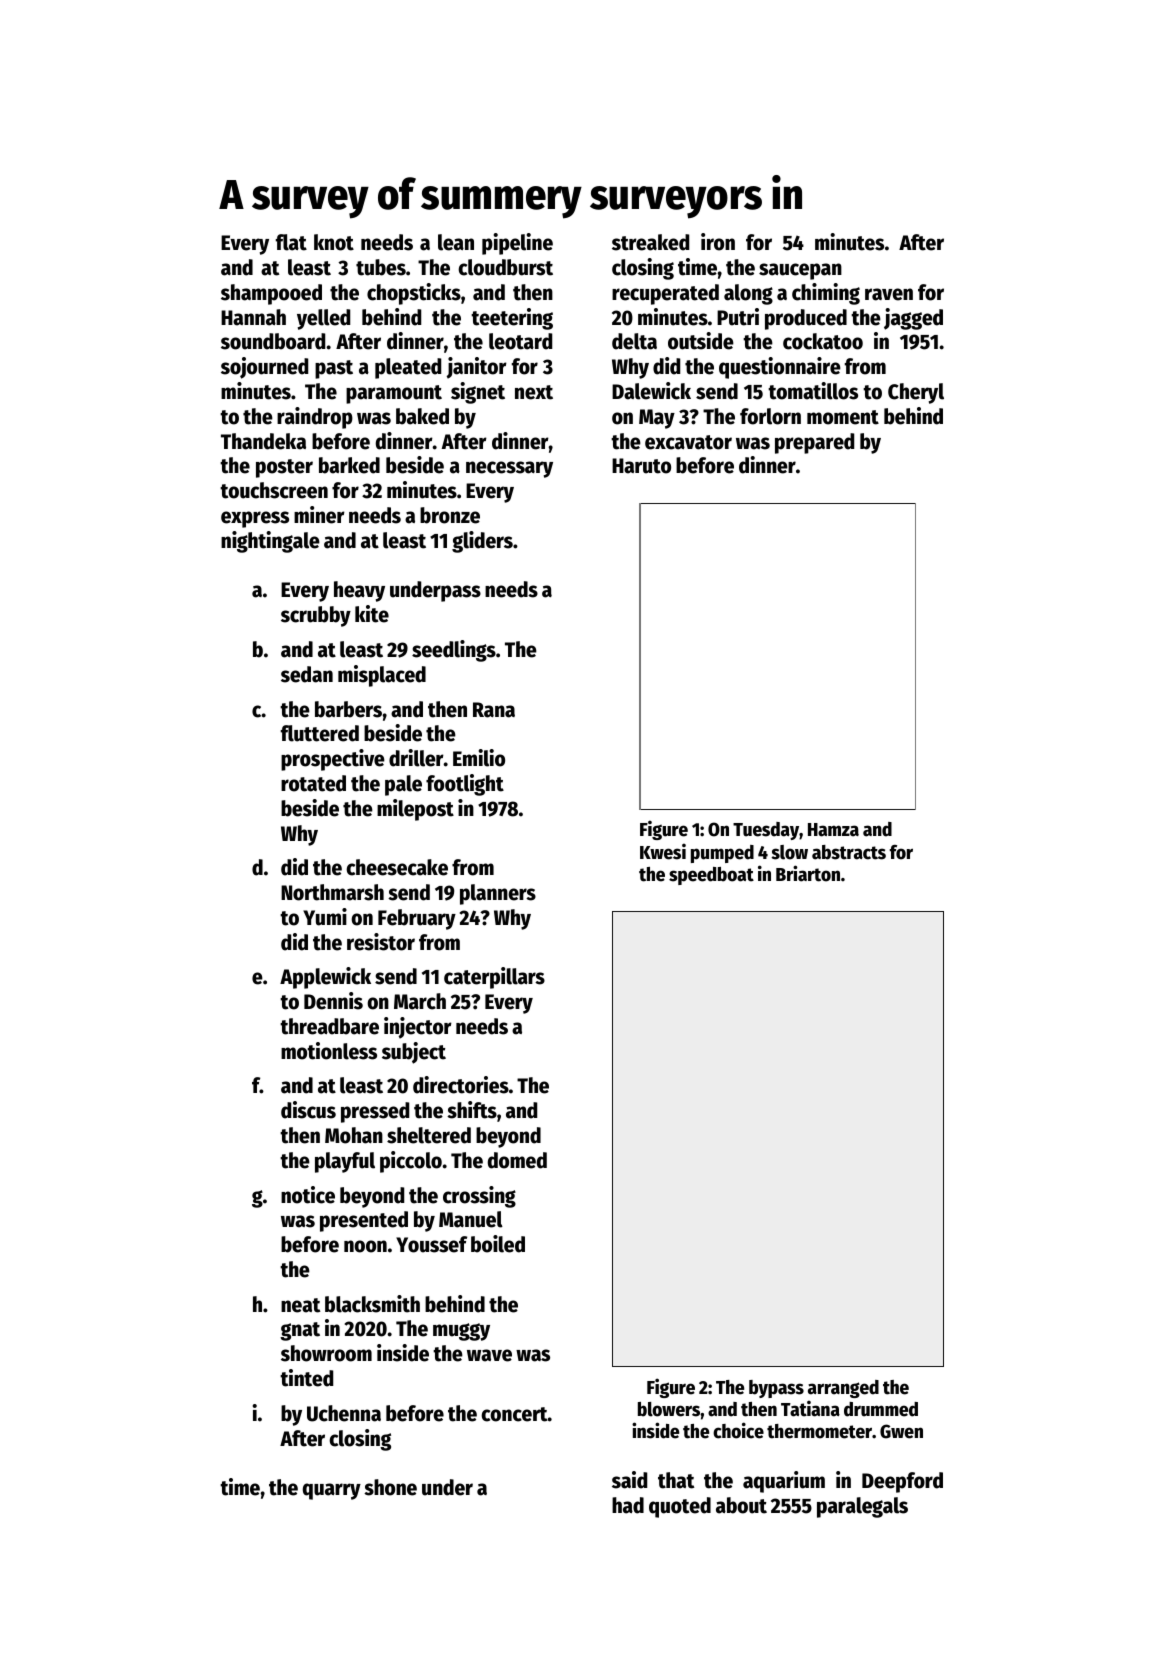 This screenshot has height=1654, width=1165. Describe the element at coordinates (349, 465) in the screenshot. I see `barked` at that location.
